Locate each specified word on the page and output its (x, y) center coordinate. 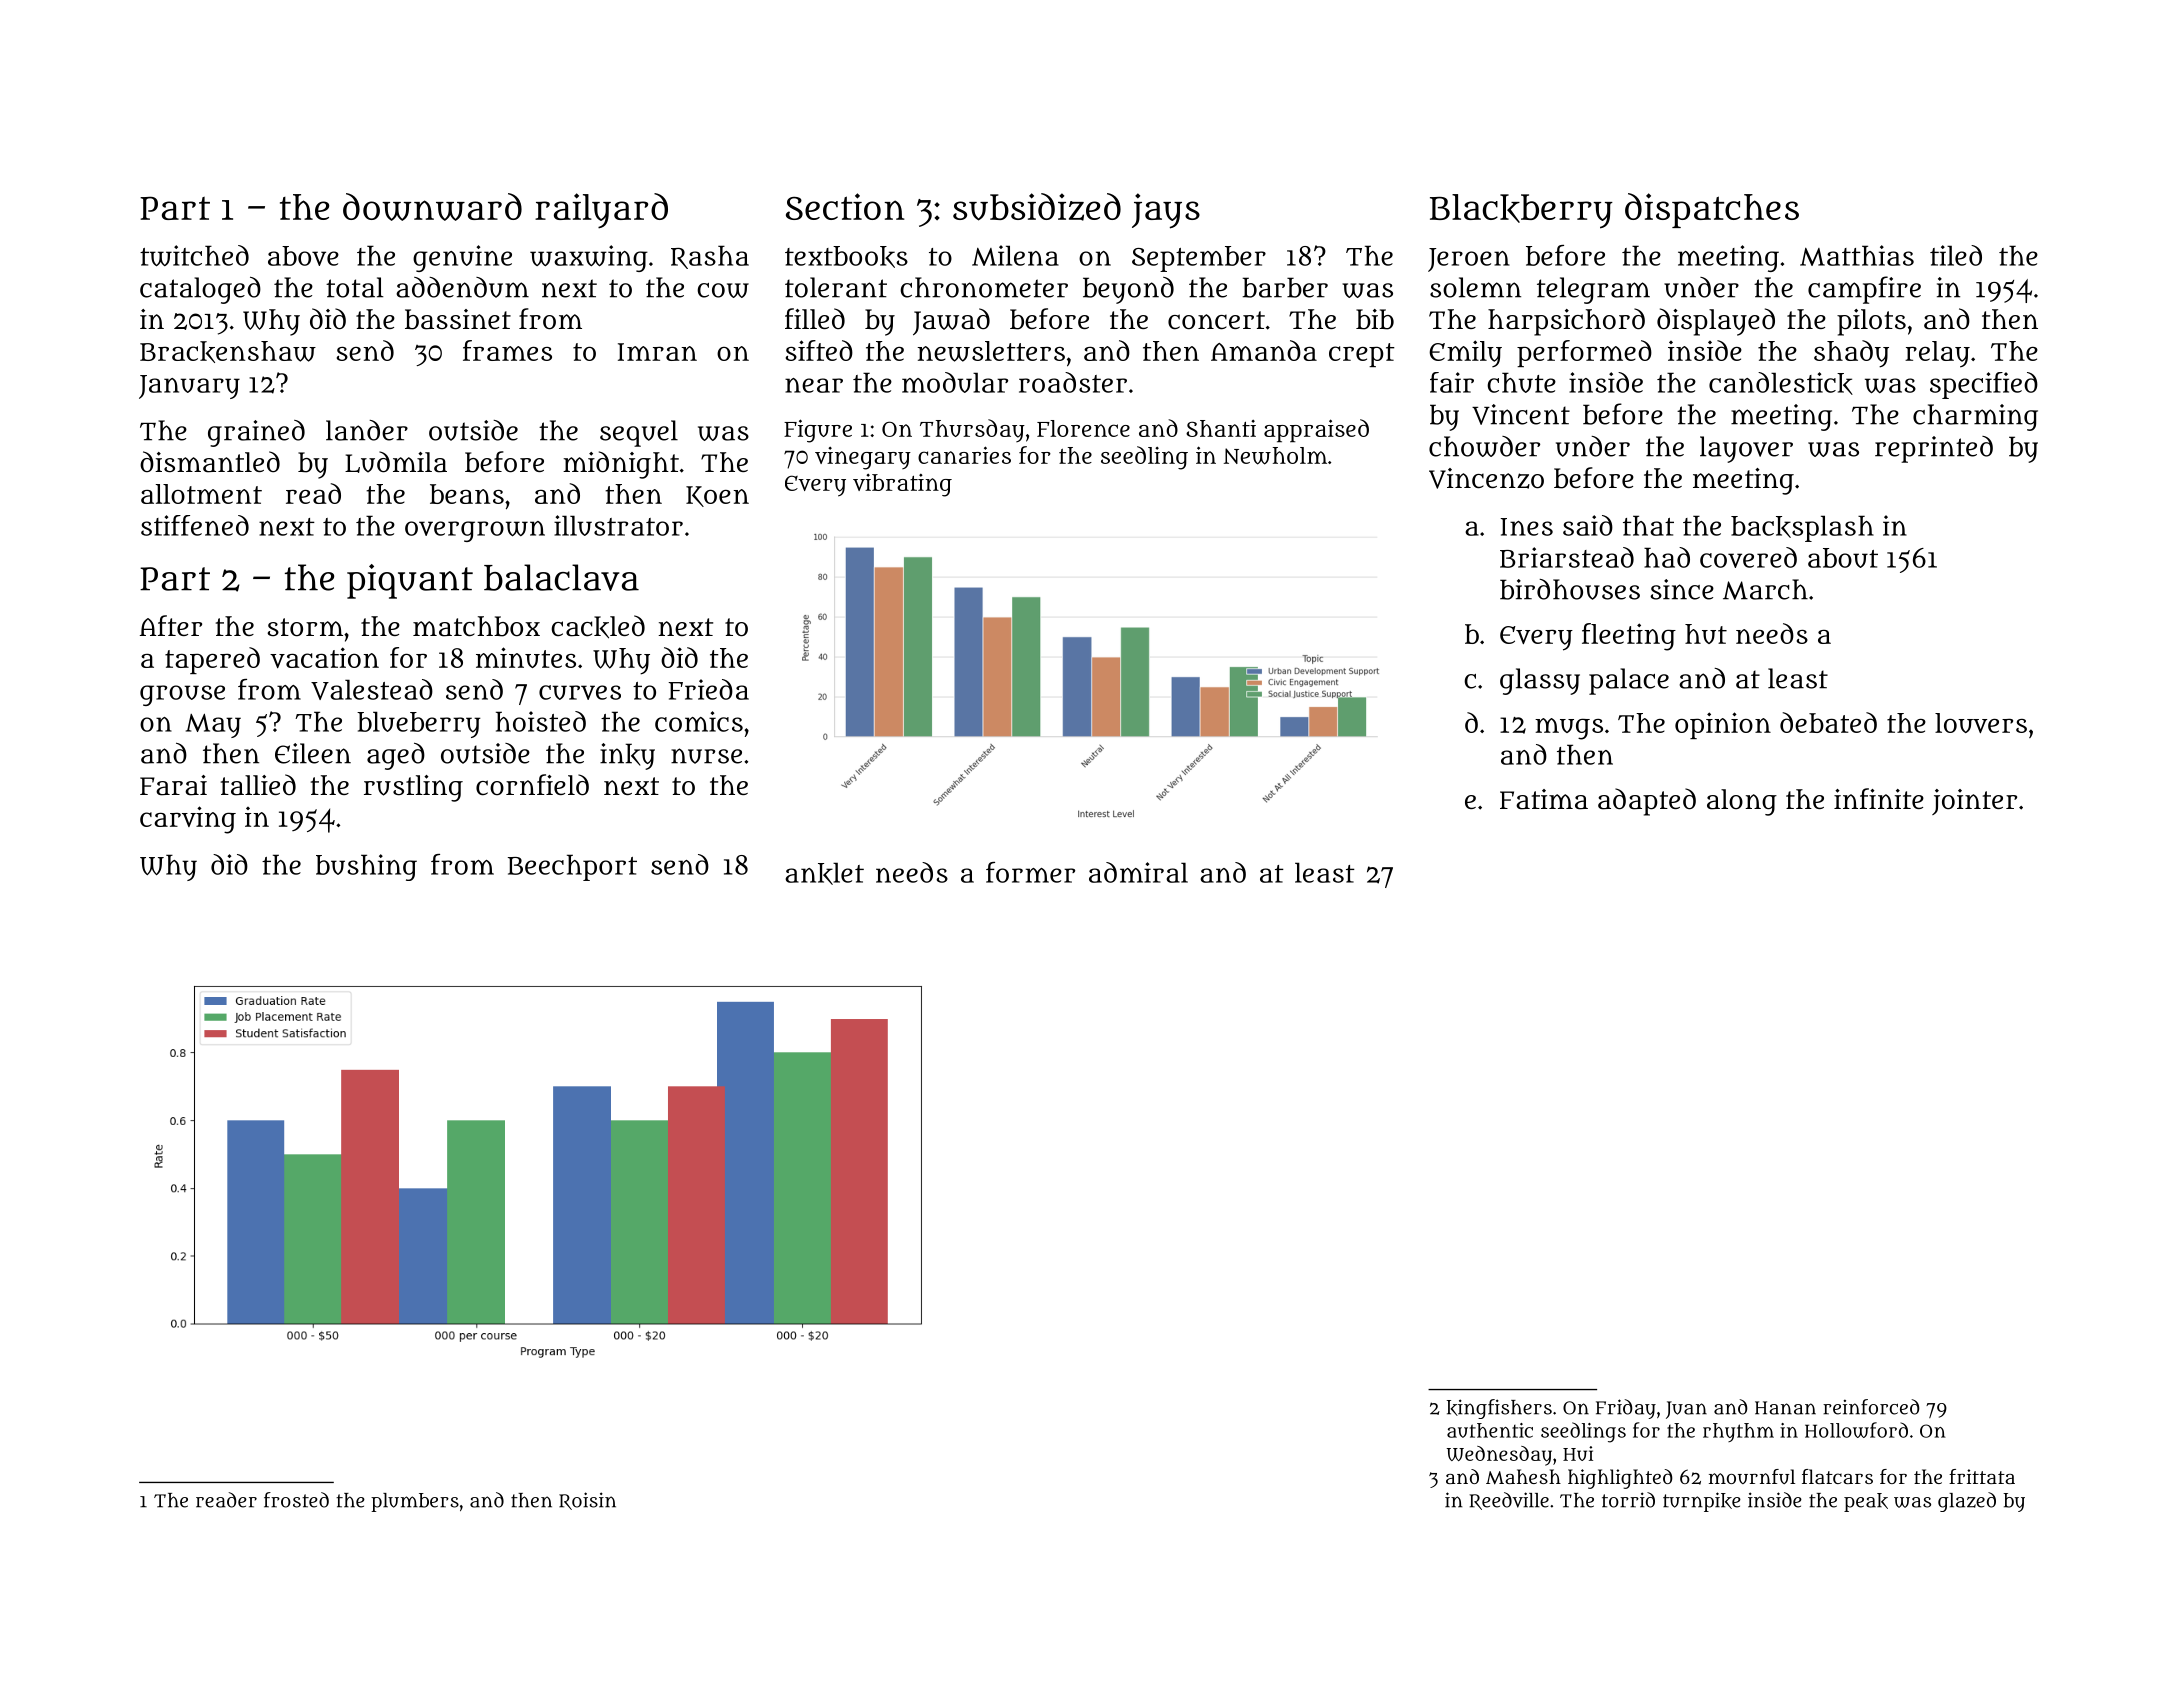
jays (1166, 211)
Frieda (708, 689)
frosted (296, 1500)
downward (432, 207)
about (1843, 558)
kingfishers (1499, 1409)
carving (188, 820)
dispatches (1712, 210)
